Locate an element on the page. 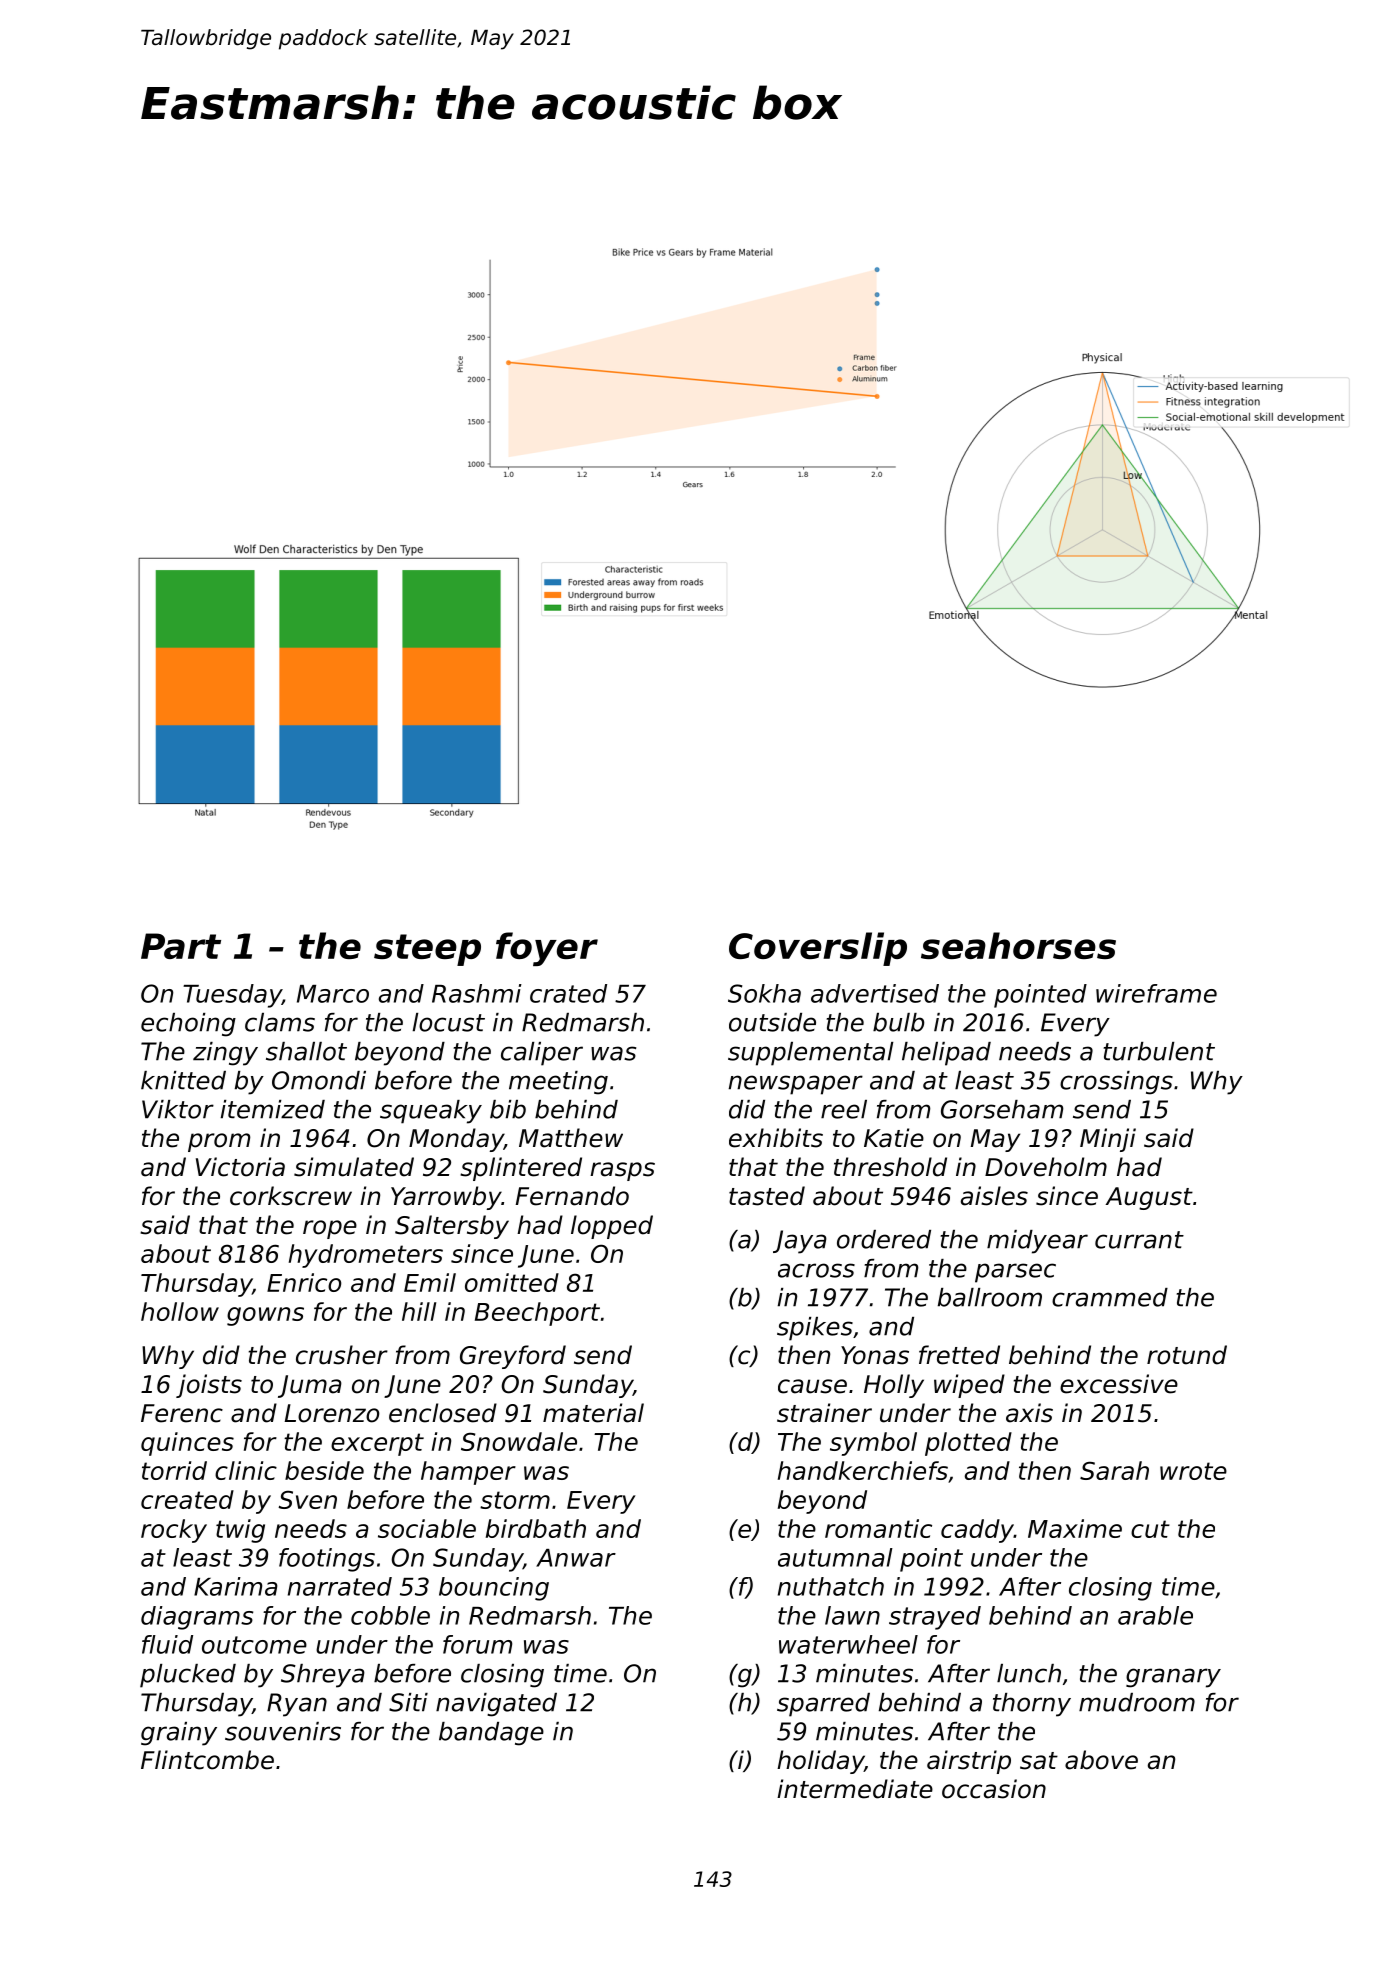 The height and width of the page is (1969, 1386). clams is located at coordinates (280, 1022).
